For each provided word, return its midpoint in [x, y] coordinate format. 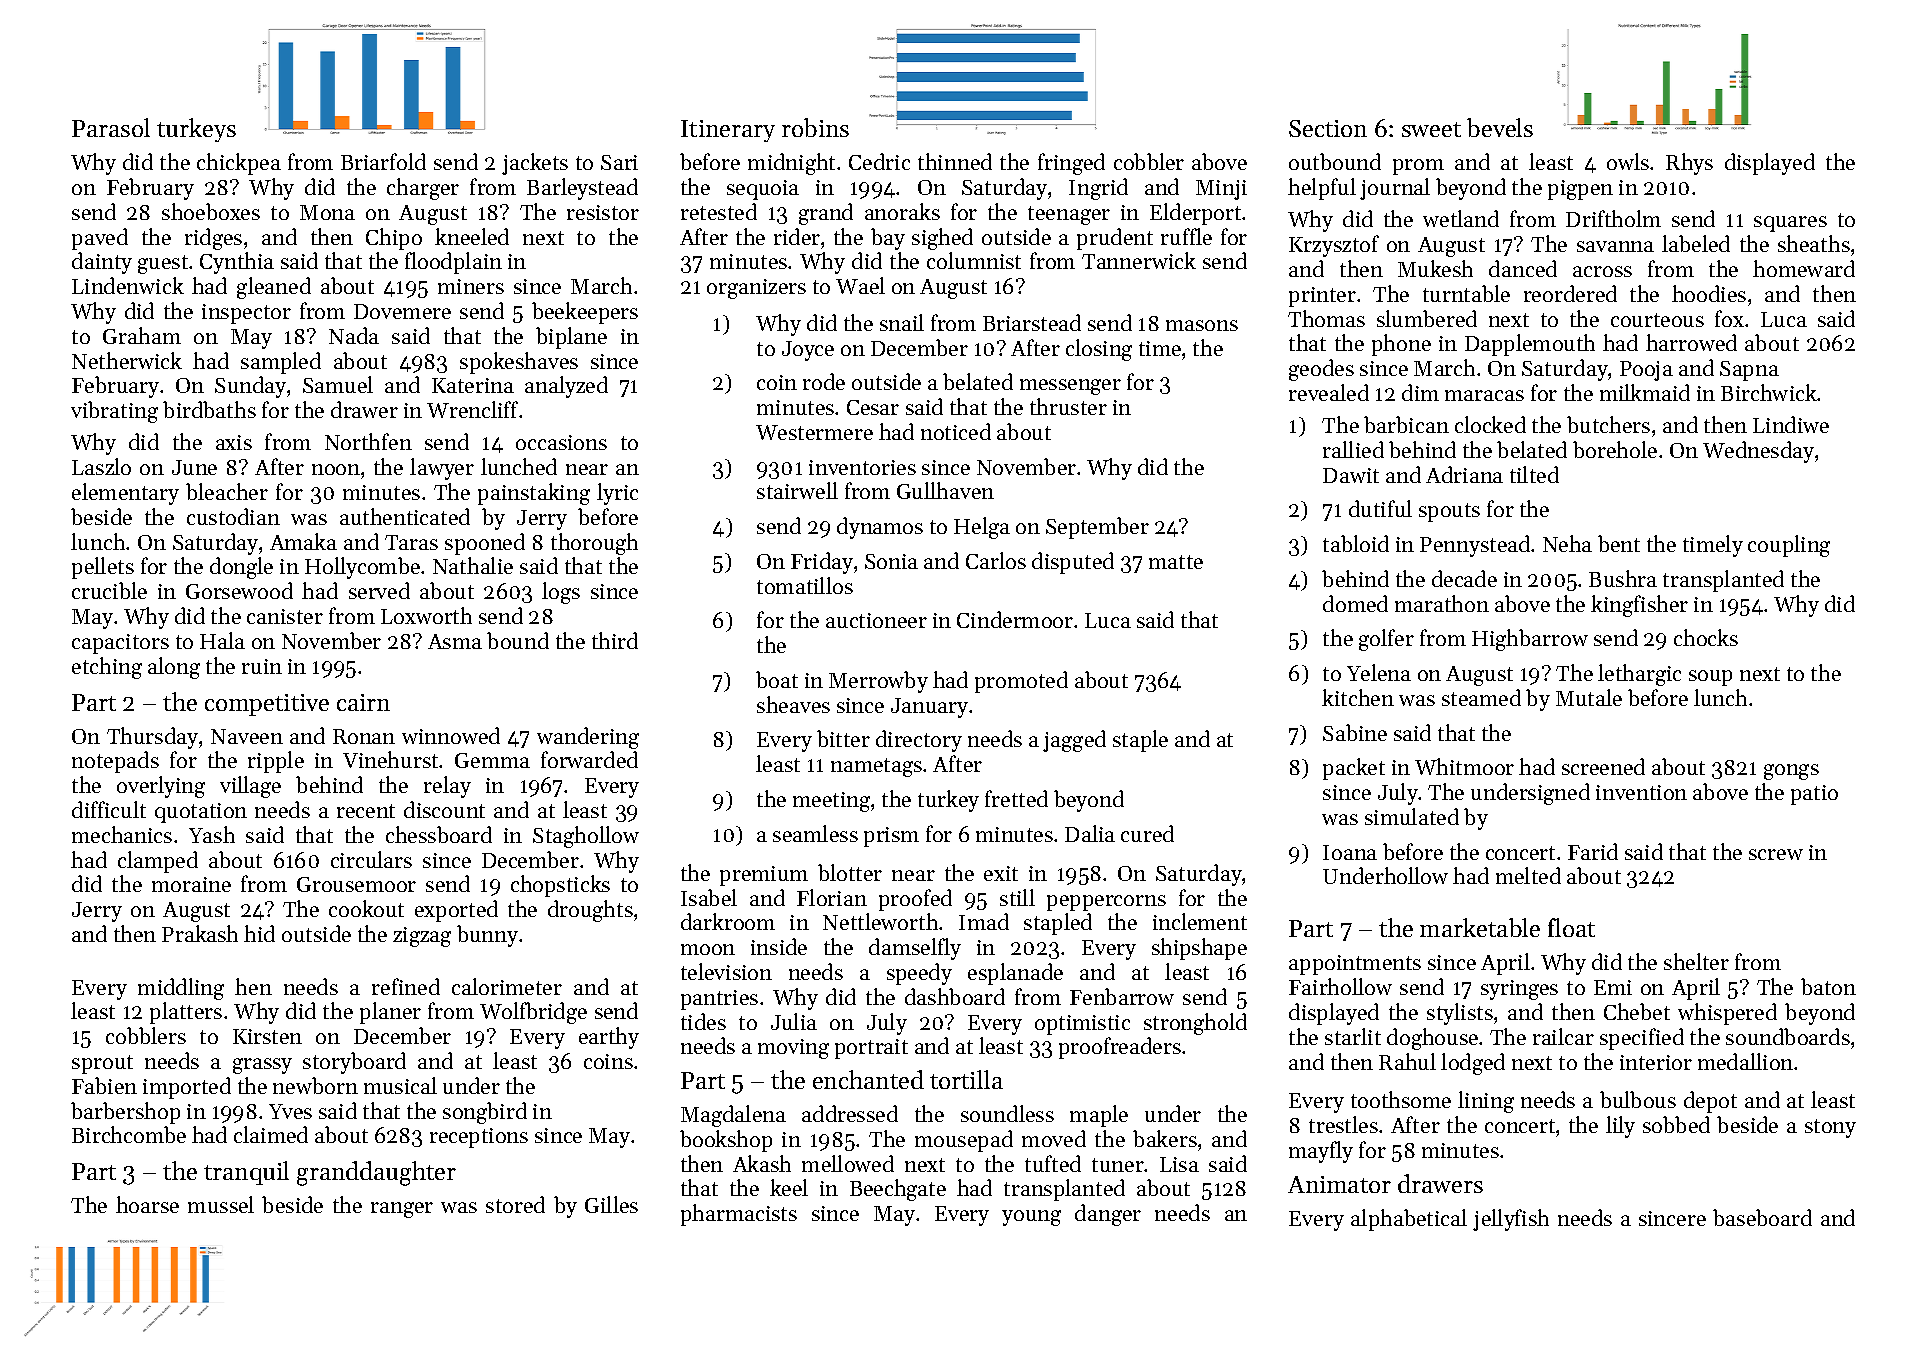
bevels [1500, 127]
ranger [402, 1210]
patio [1814, 795]
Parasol [111, 127]
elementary [125, 494]
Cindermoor [1015, 619]
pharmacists [739, 1215]
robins [815, 127]
